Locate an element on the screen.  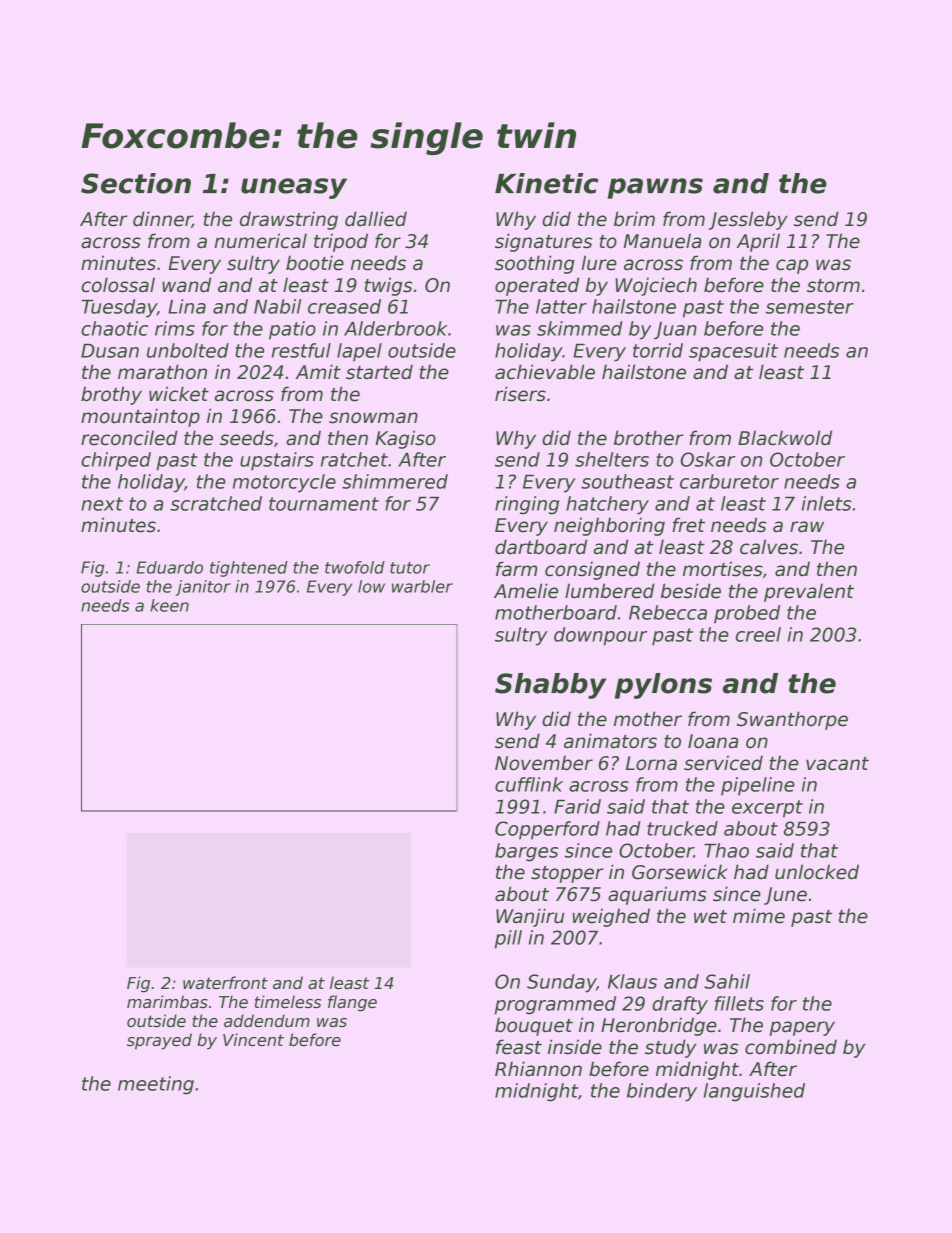
marimbas is located at coordinates (167, 1002).
